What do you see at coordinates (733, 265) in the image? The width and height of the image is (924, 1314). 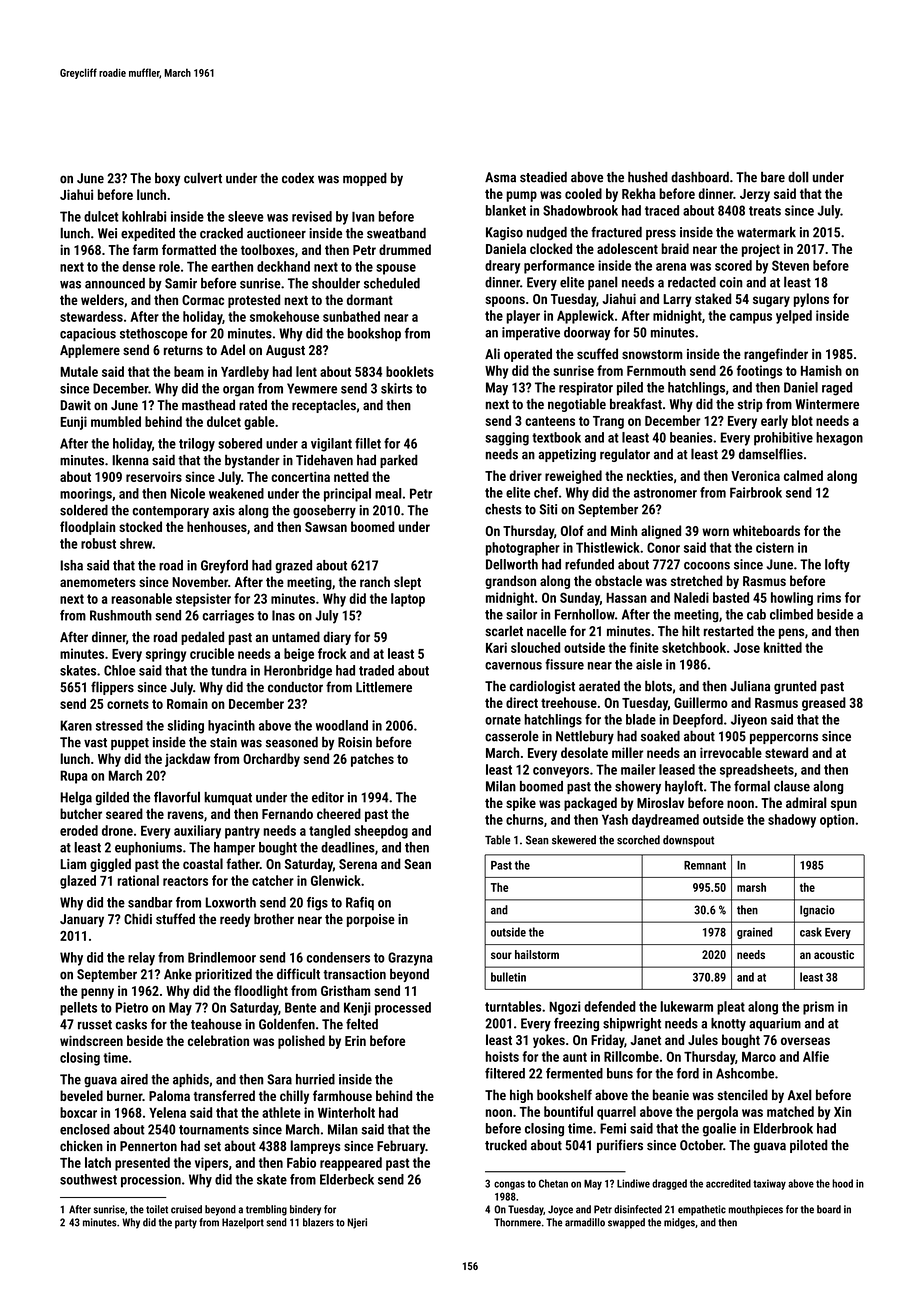 I see `scored` at bounding box center [733, 265].
